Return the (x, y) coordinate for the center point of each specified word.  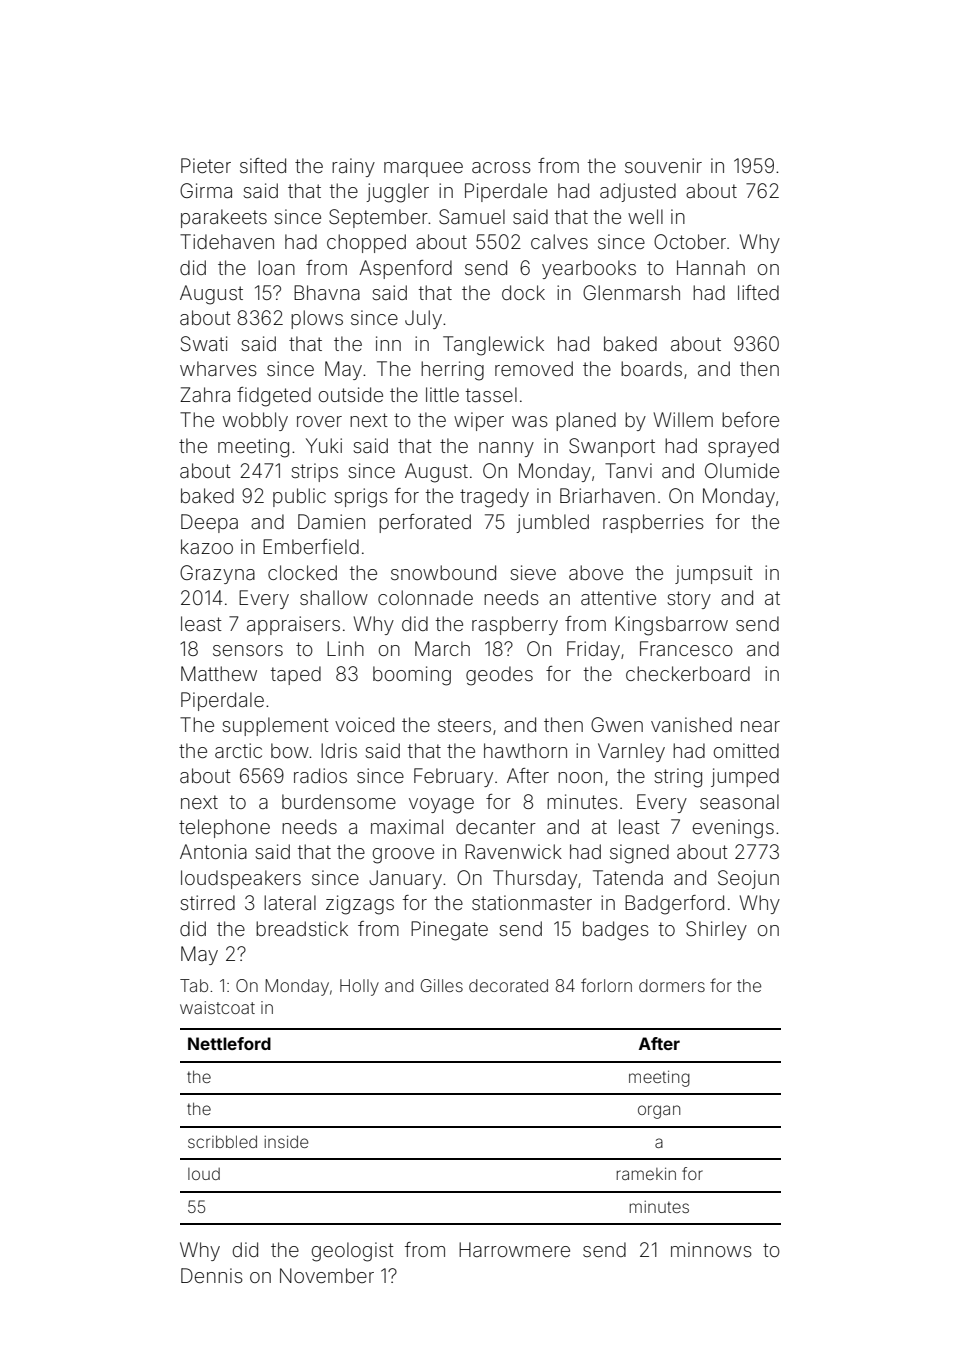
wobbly (255, 421)
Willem (683, 419)
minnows (711, 1249)
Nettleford (229, 1043)
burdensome (339, 801)
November (327, 1275)
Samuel (472, 217)
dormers (672, 985)
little (442, 394)
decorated (508, 985)
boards (651, 368)
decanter (496, 826)
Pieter (206, 165)
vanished (691, 724)
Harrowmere (514, 1249)
